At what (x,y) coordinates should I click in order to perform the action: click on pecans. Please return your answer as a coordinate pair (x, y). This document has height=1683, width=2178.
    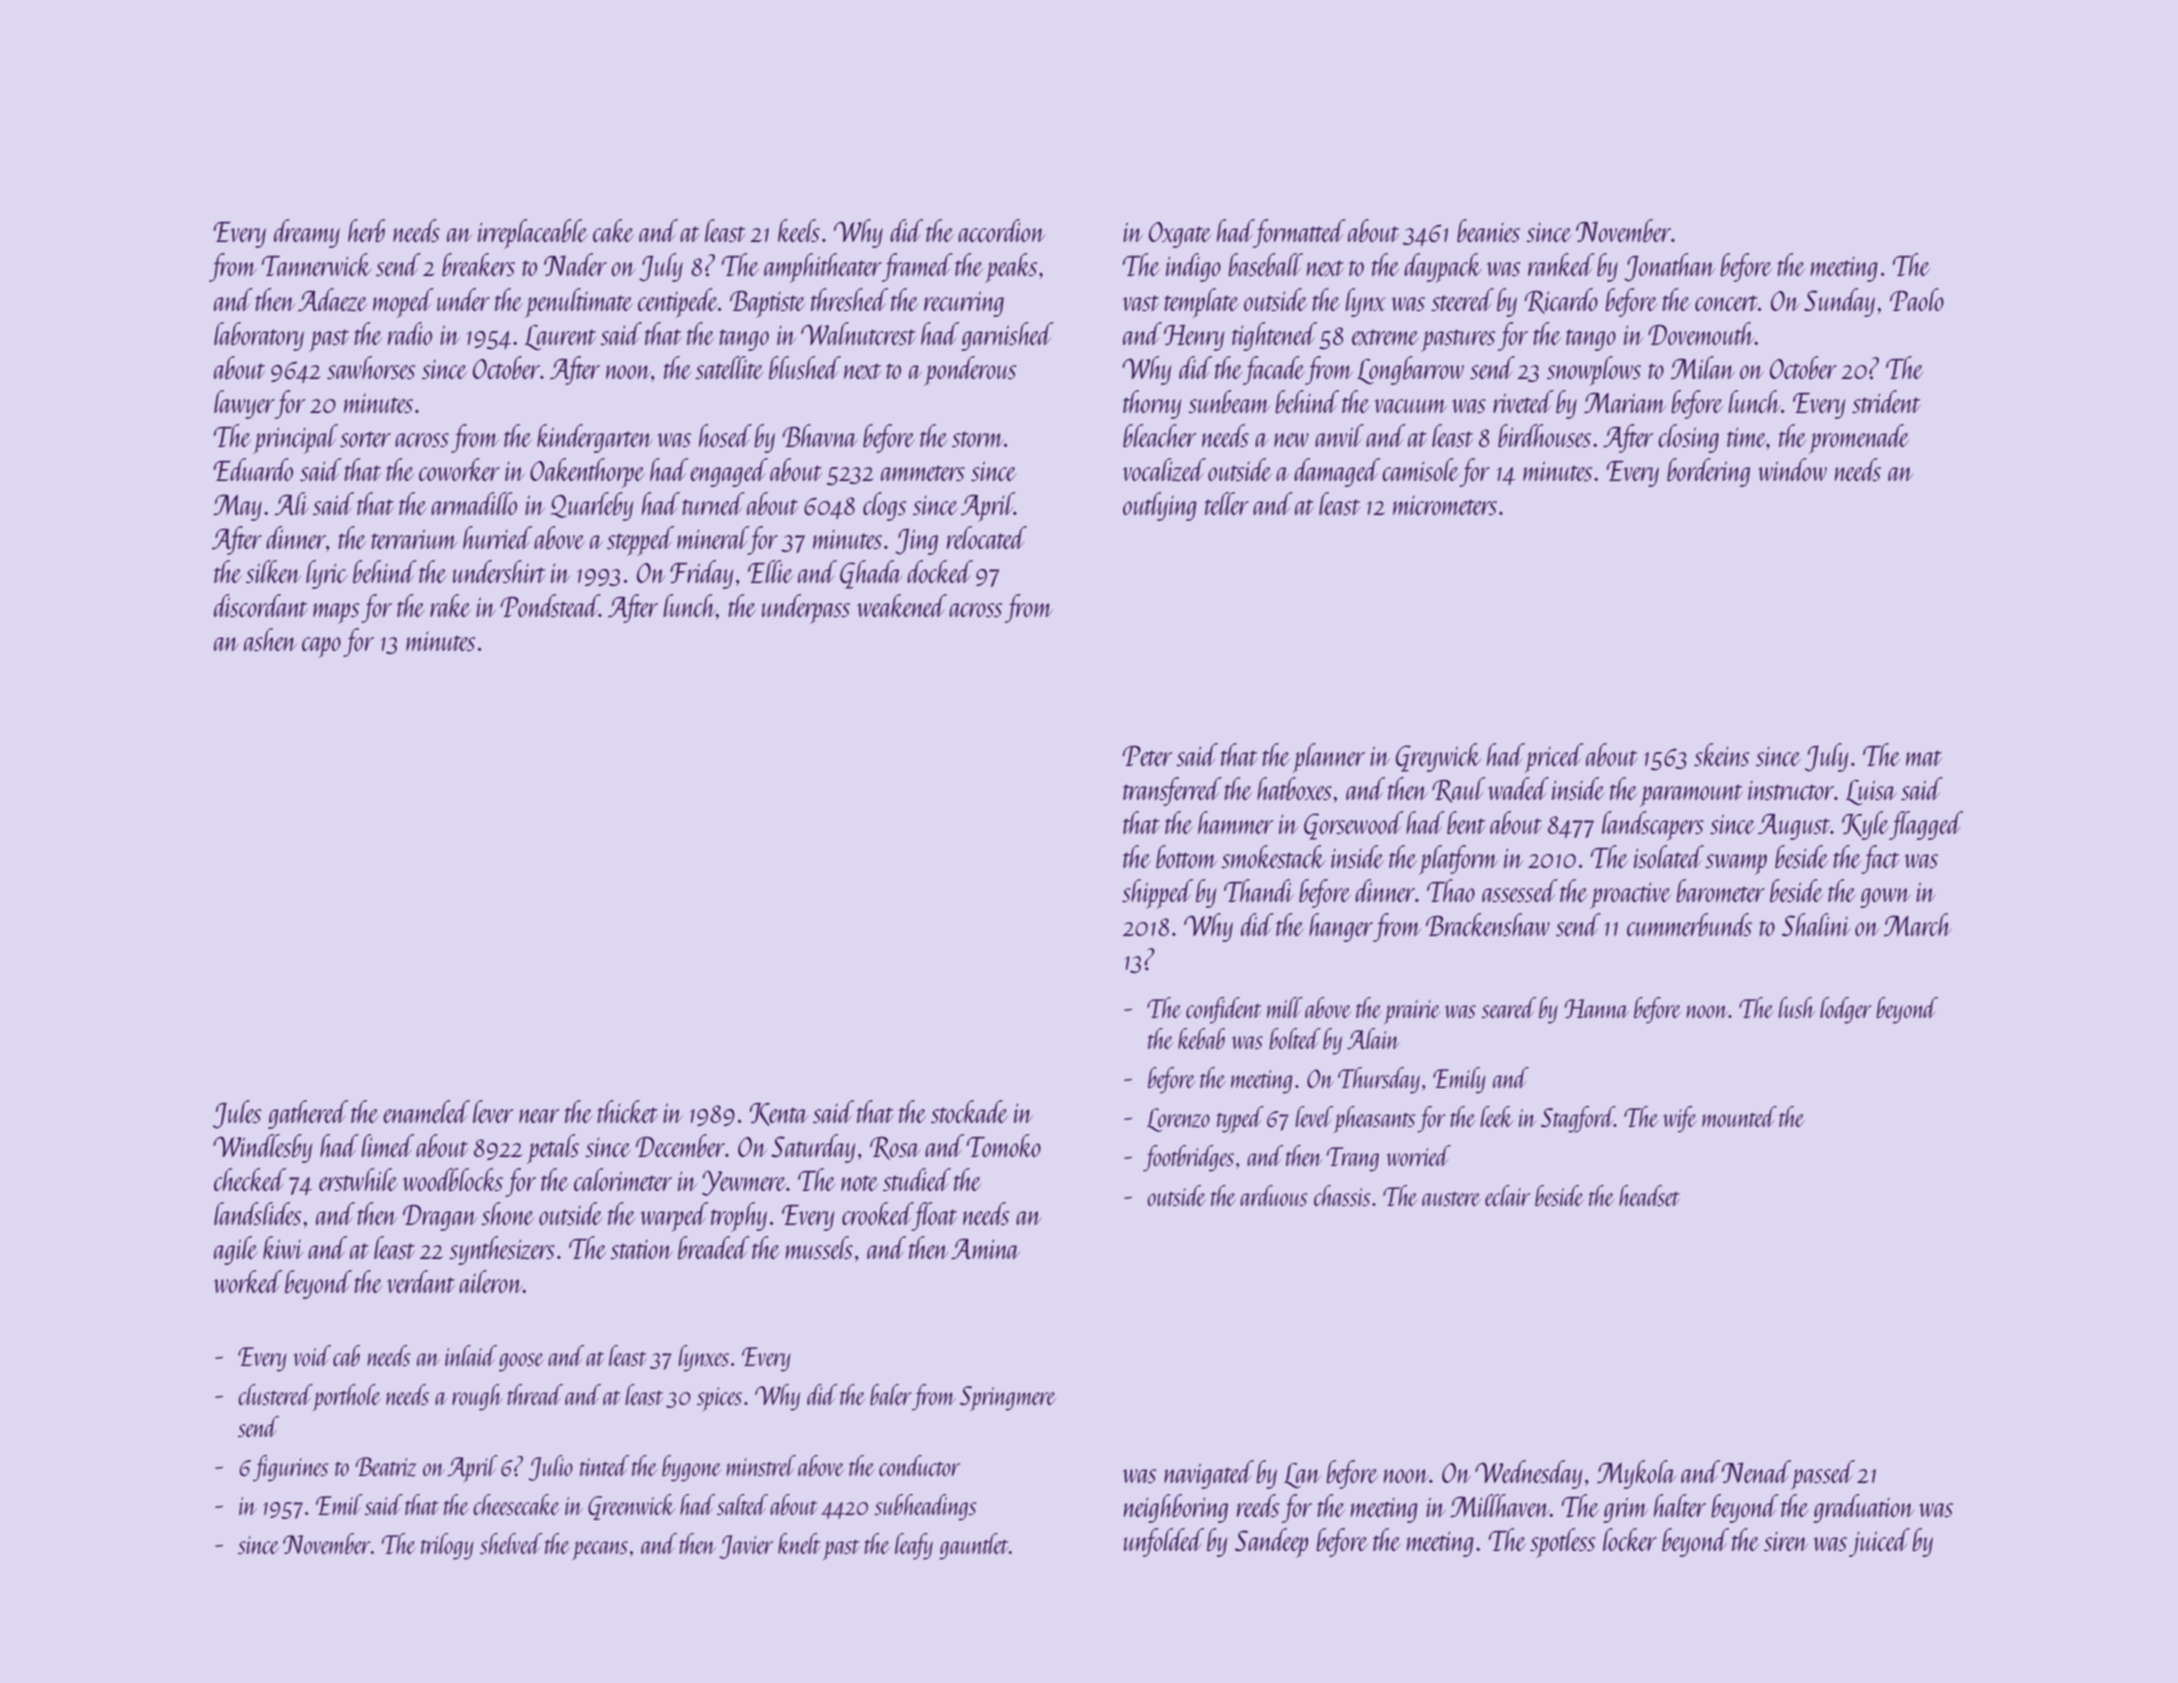
    Looking at the image, I should click on (600, 1550).
